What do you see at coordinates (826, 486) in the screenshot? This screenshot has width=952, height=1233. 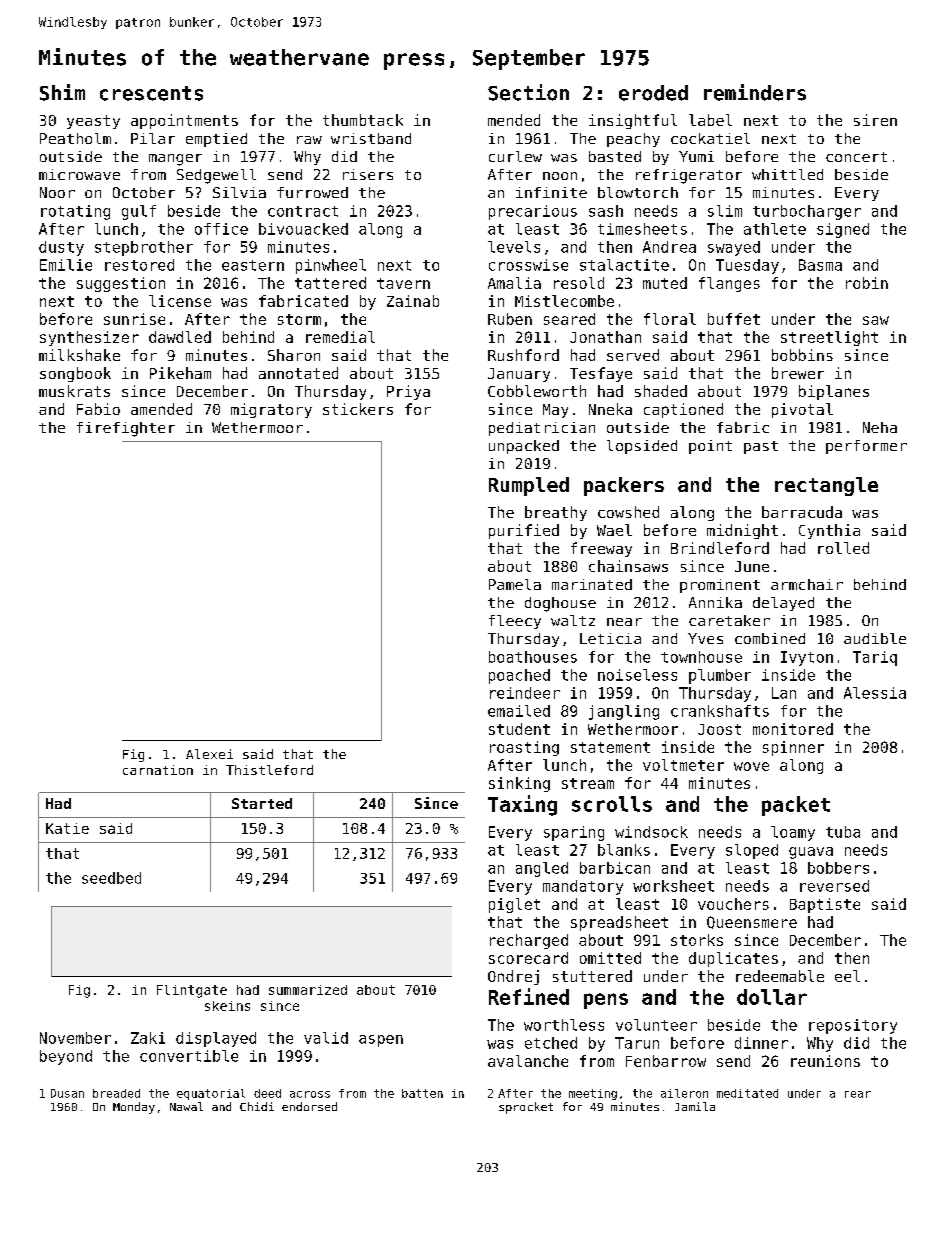 I see `rectangle` at bounding box center [826, 486].
